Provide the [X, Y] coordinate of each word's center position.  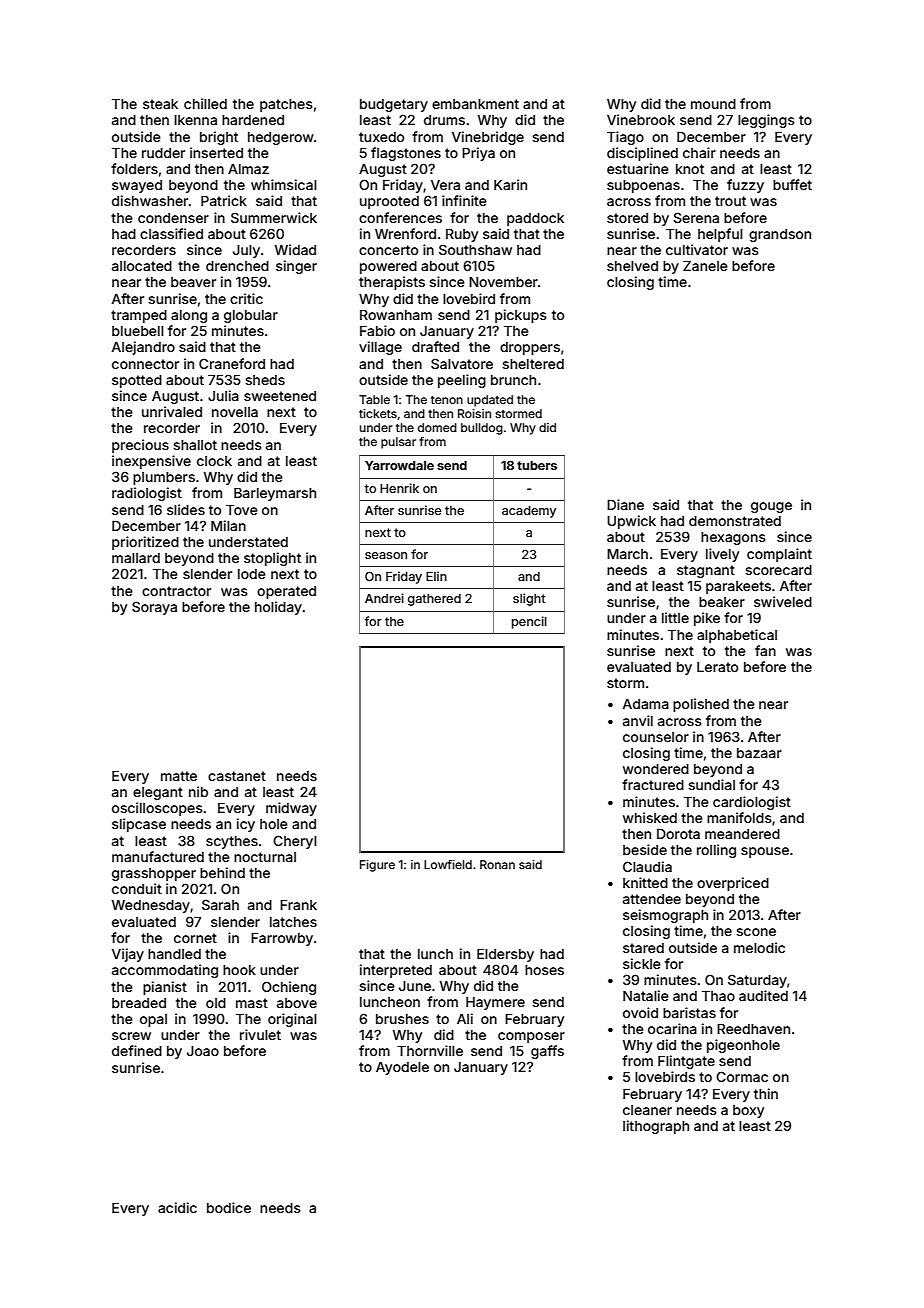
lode [252, 574]
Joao [203, 1051]
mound [713, 104]
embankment [475, 104]
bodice [229, 1207]
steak [160, 104]
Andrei [384, 598]
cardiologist [752, 803]
